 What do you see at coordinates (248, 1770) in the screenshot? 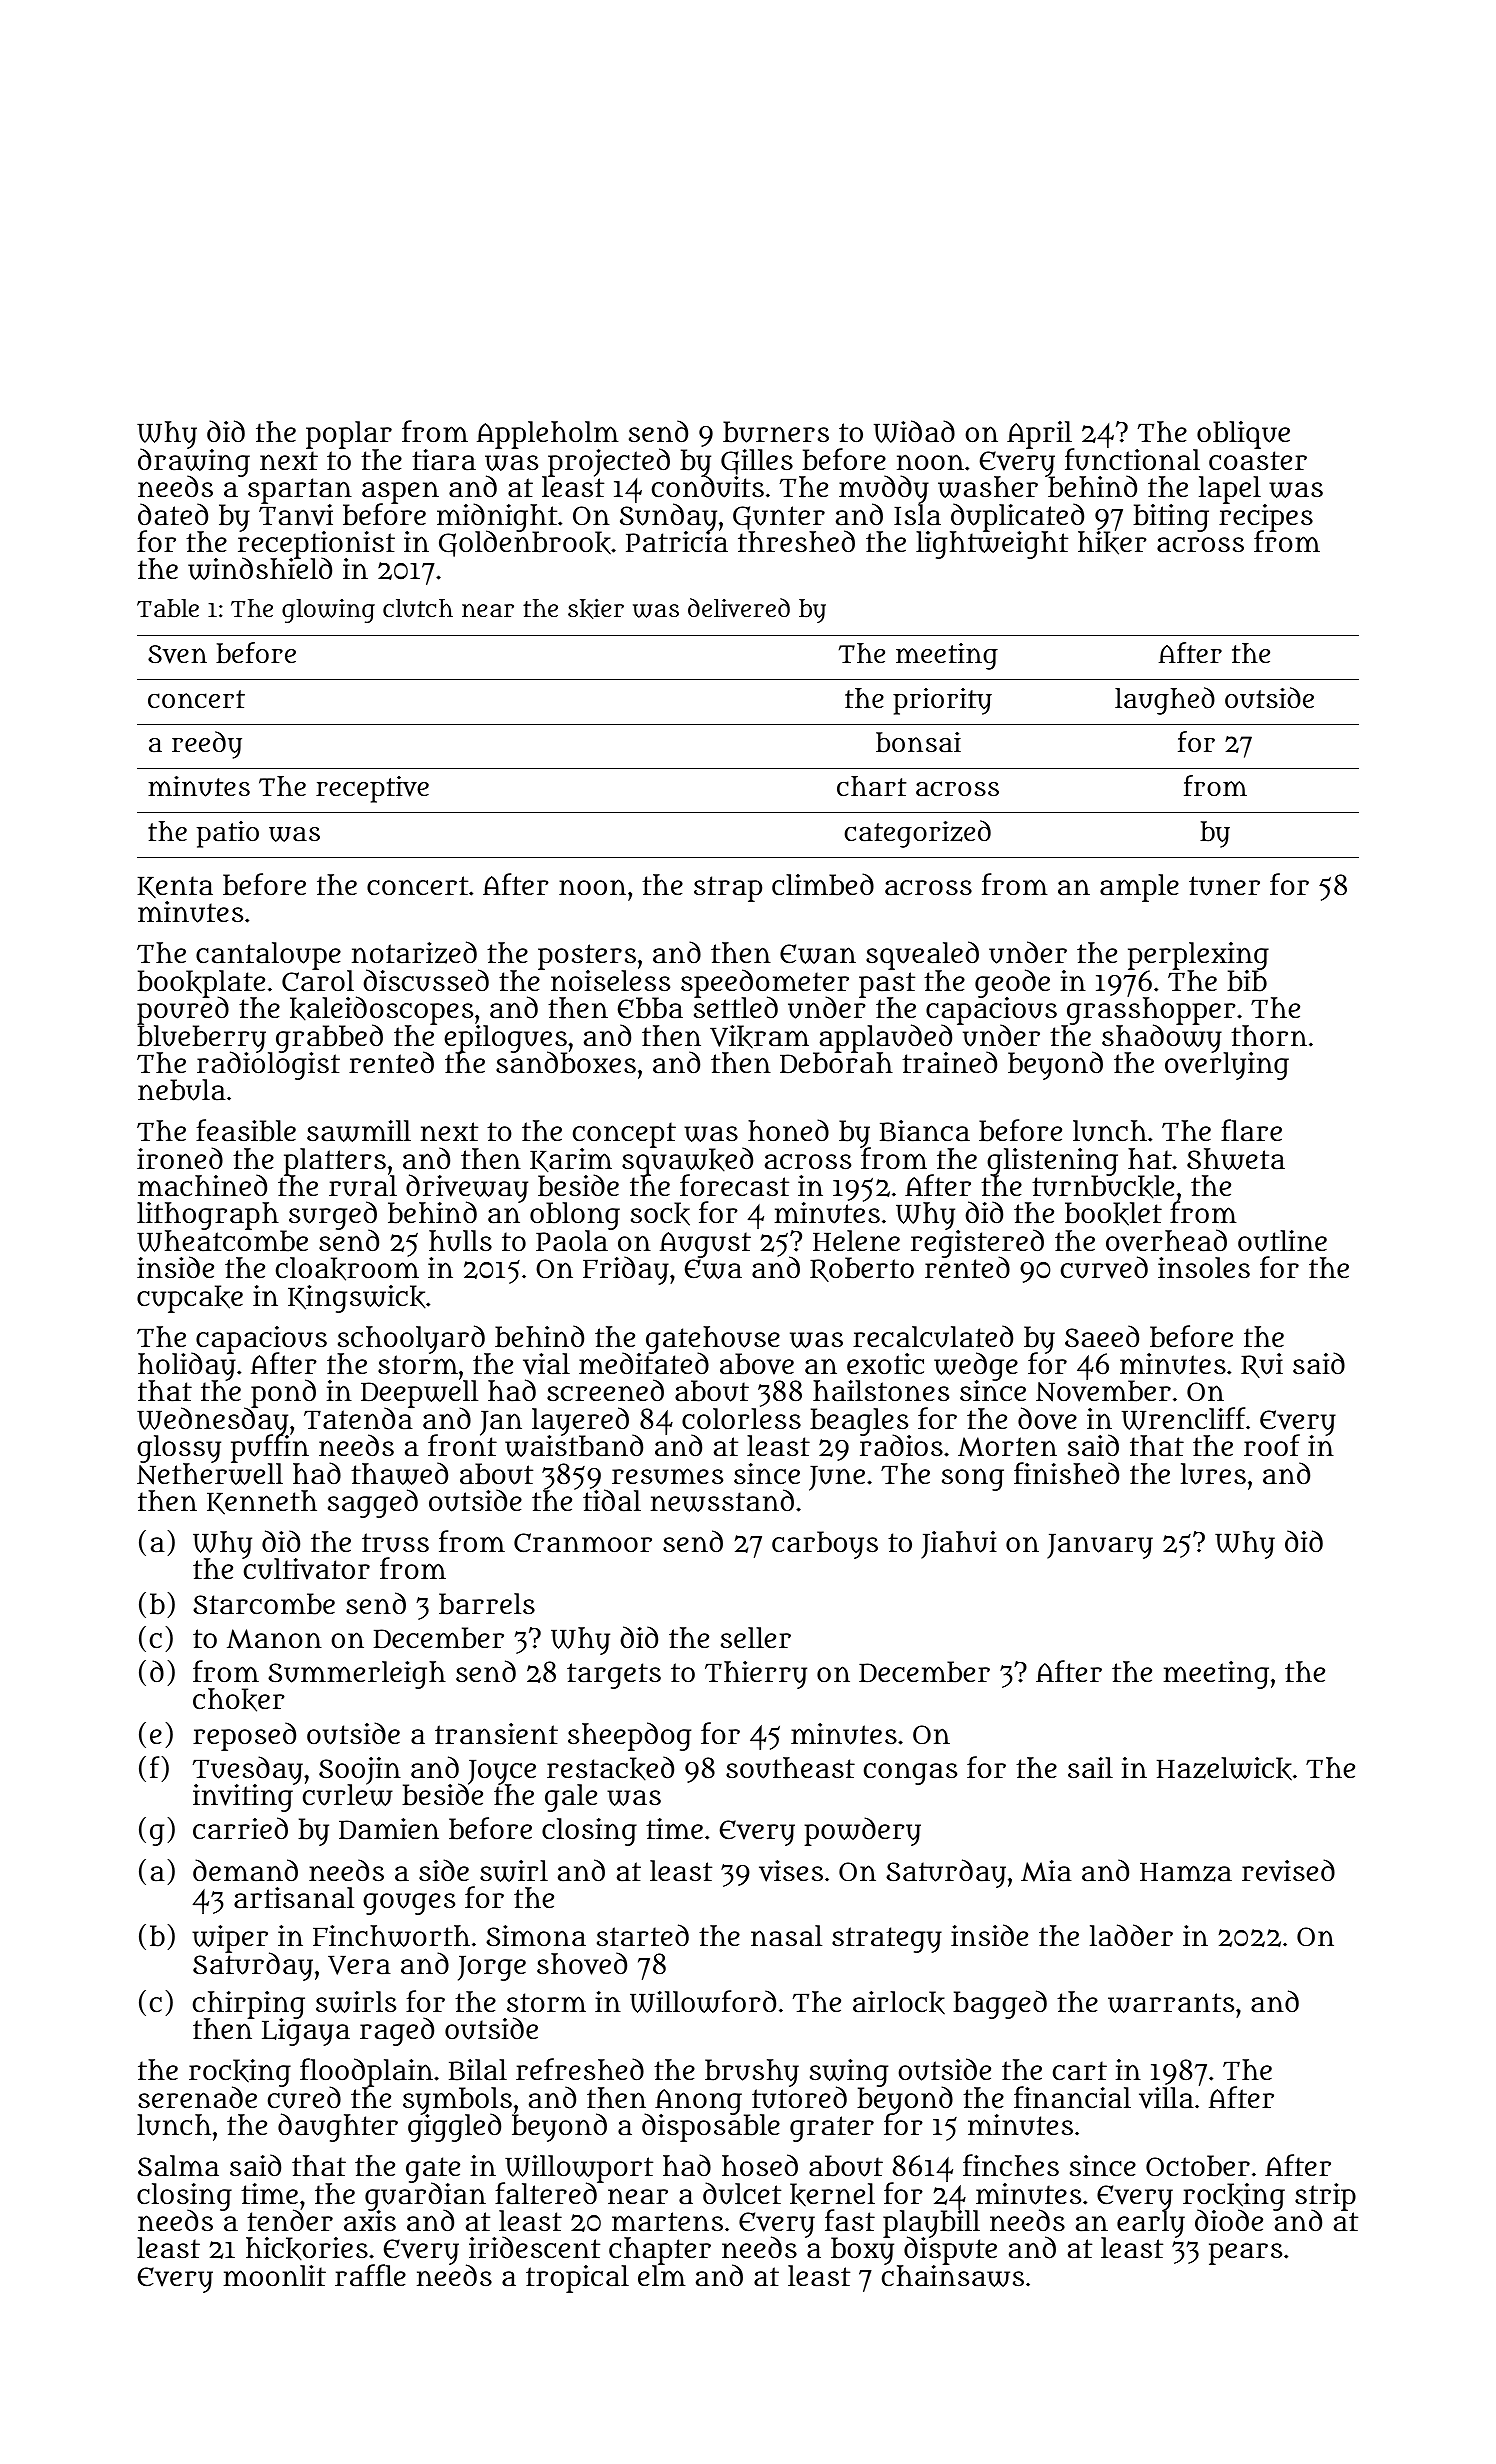
I see `Tuesday` at bounding box center [248, 1770].
